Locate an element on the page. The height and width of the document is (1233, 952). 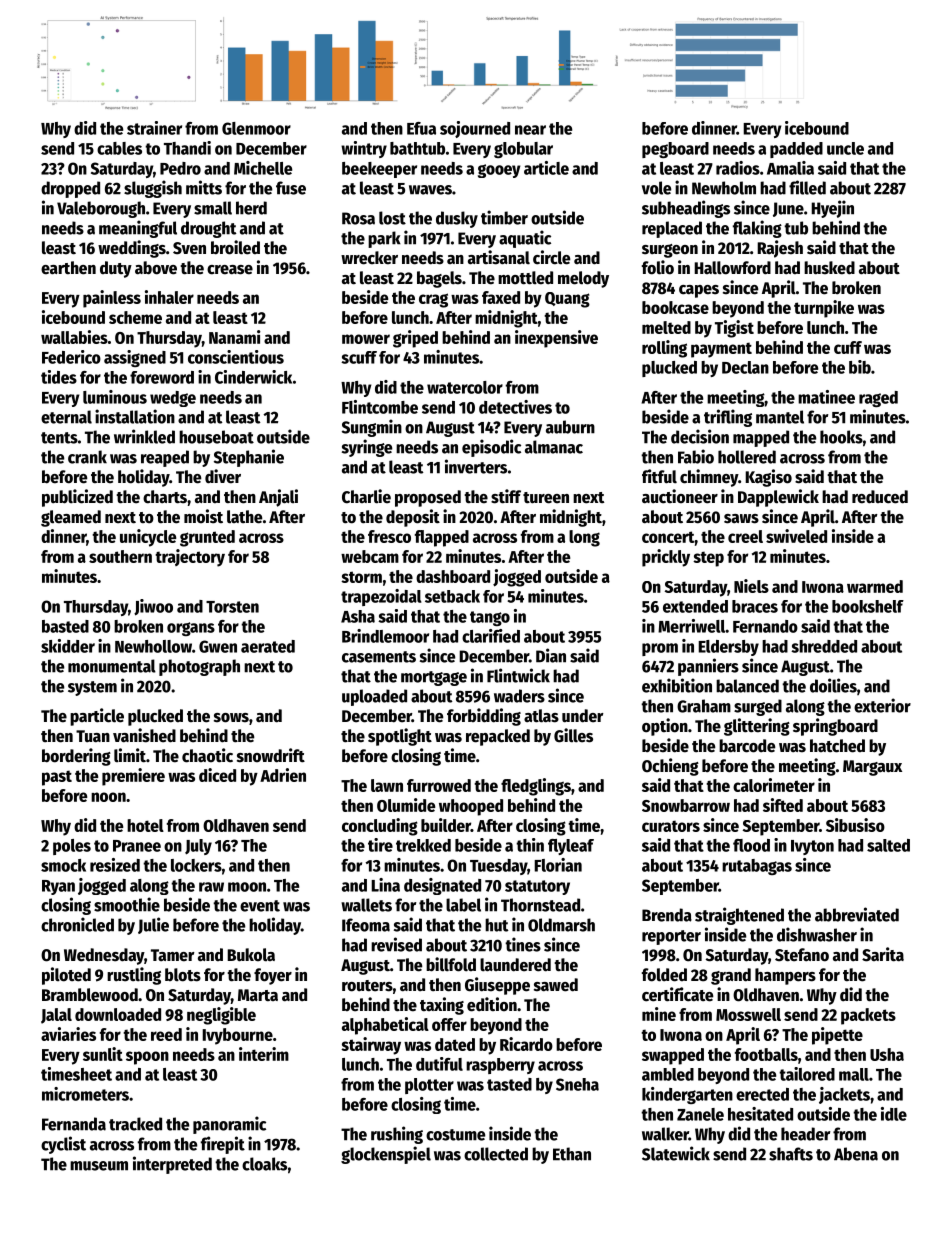
basted is located at coordinates (65, 626).
